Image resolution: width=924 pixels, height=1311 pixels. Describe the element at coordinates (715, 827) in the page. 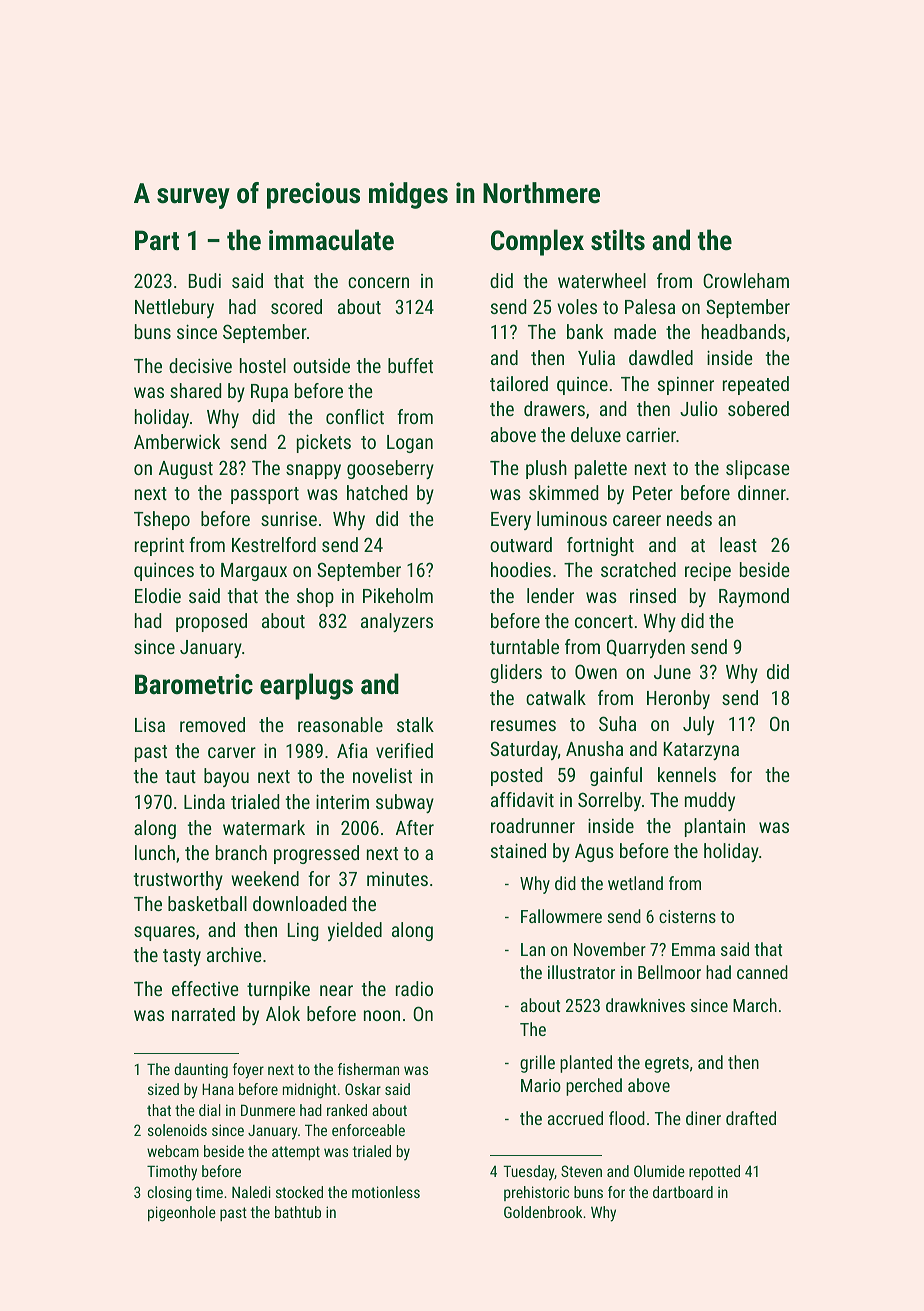

I see `plantain` at that location.
